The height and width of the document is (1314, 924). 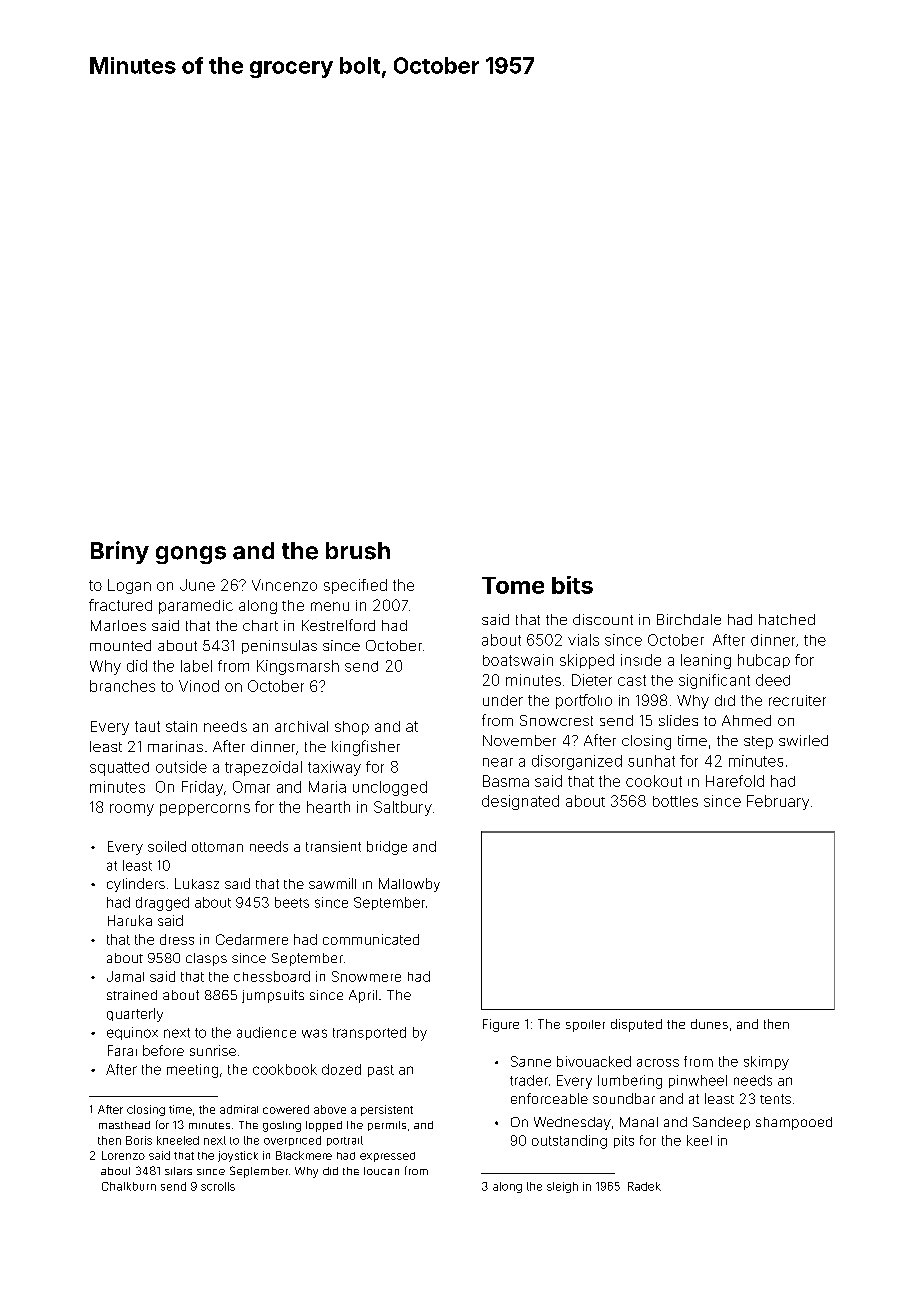 What do you see at coordinates (355, 586) in the document?
I see `specified` at bounding box center [355, 586].
